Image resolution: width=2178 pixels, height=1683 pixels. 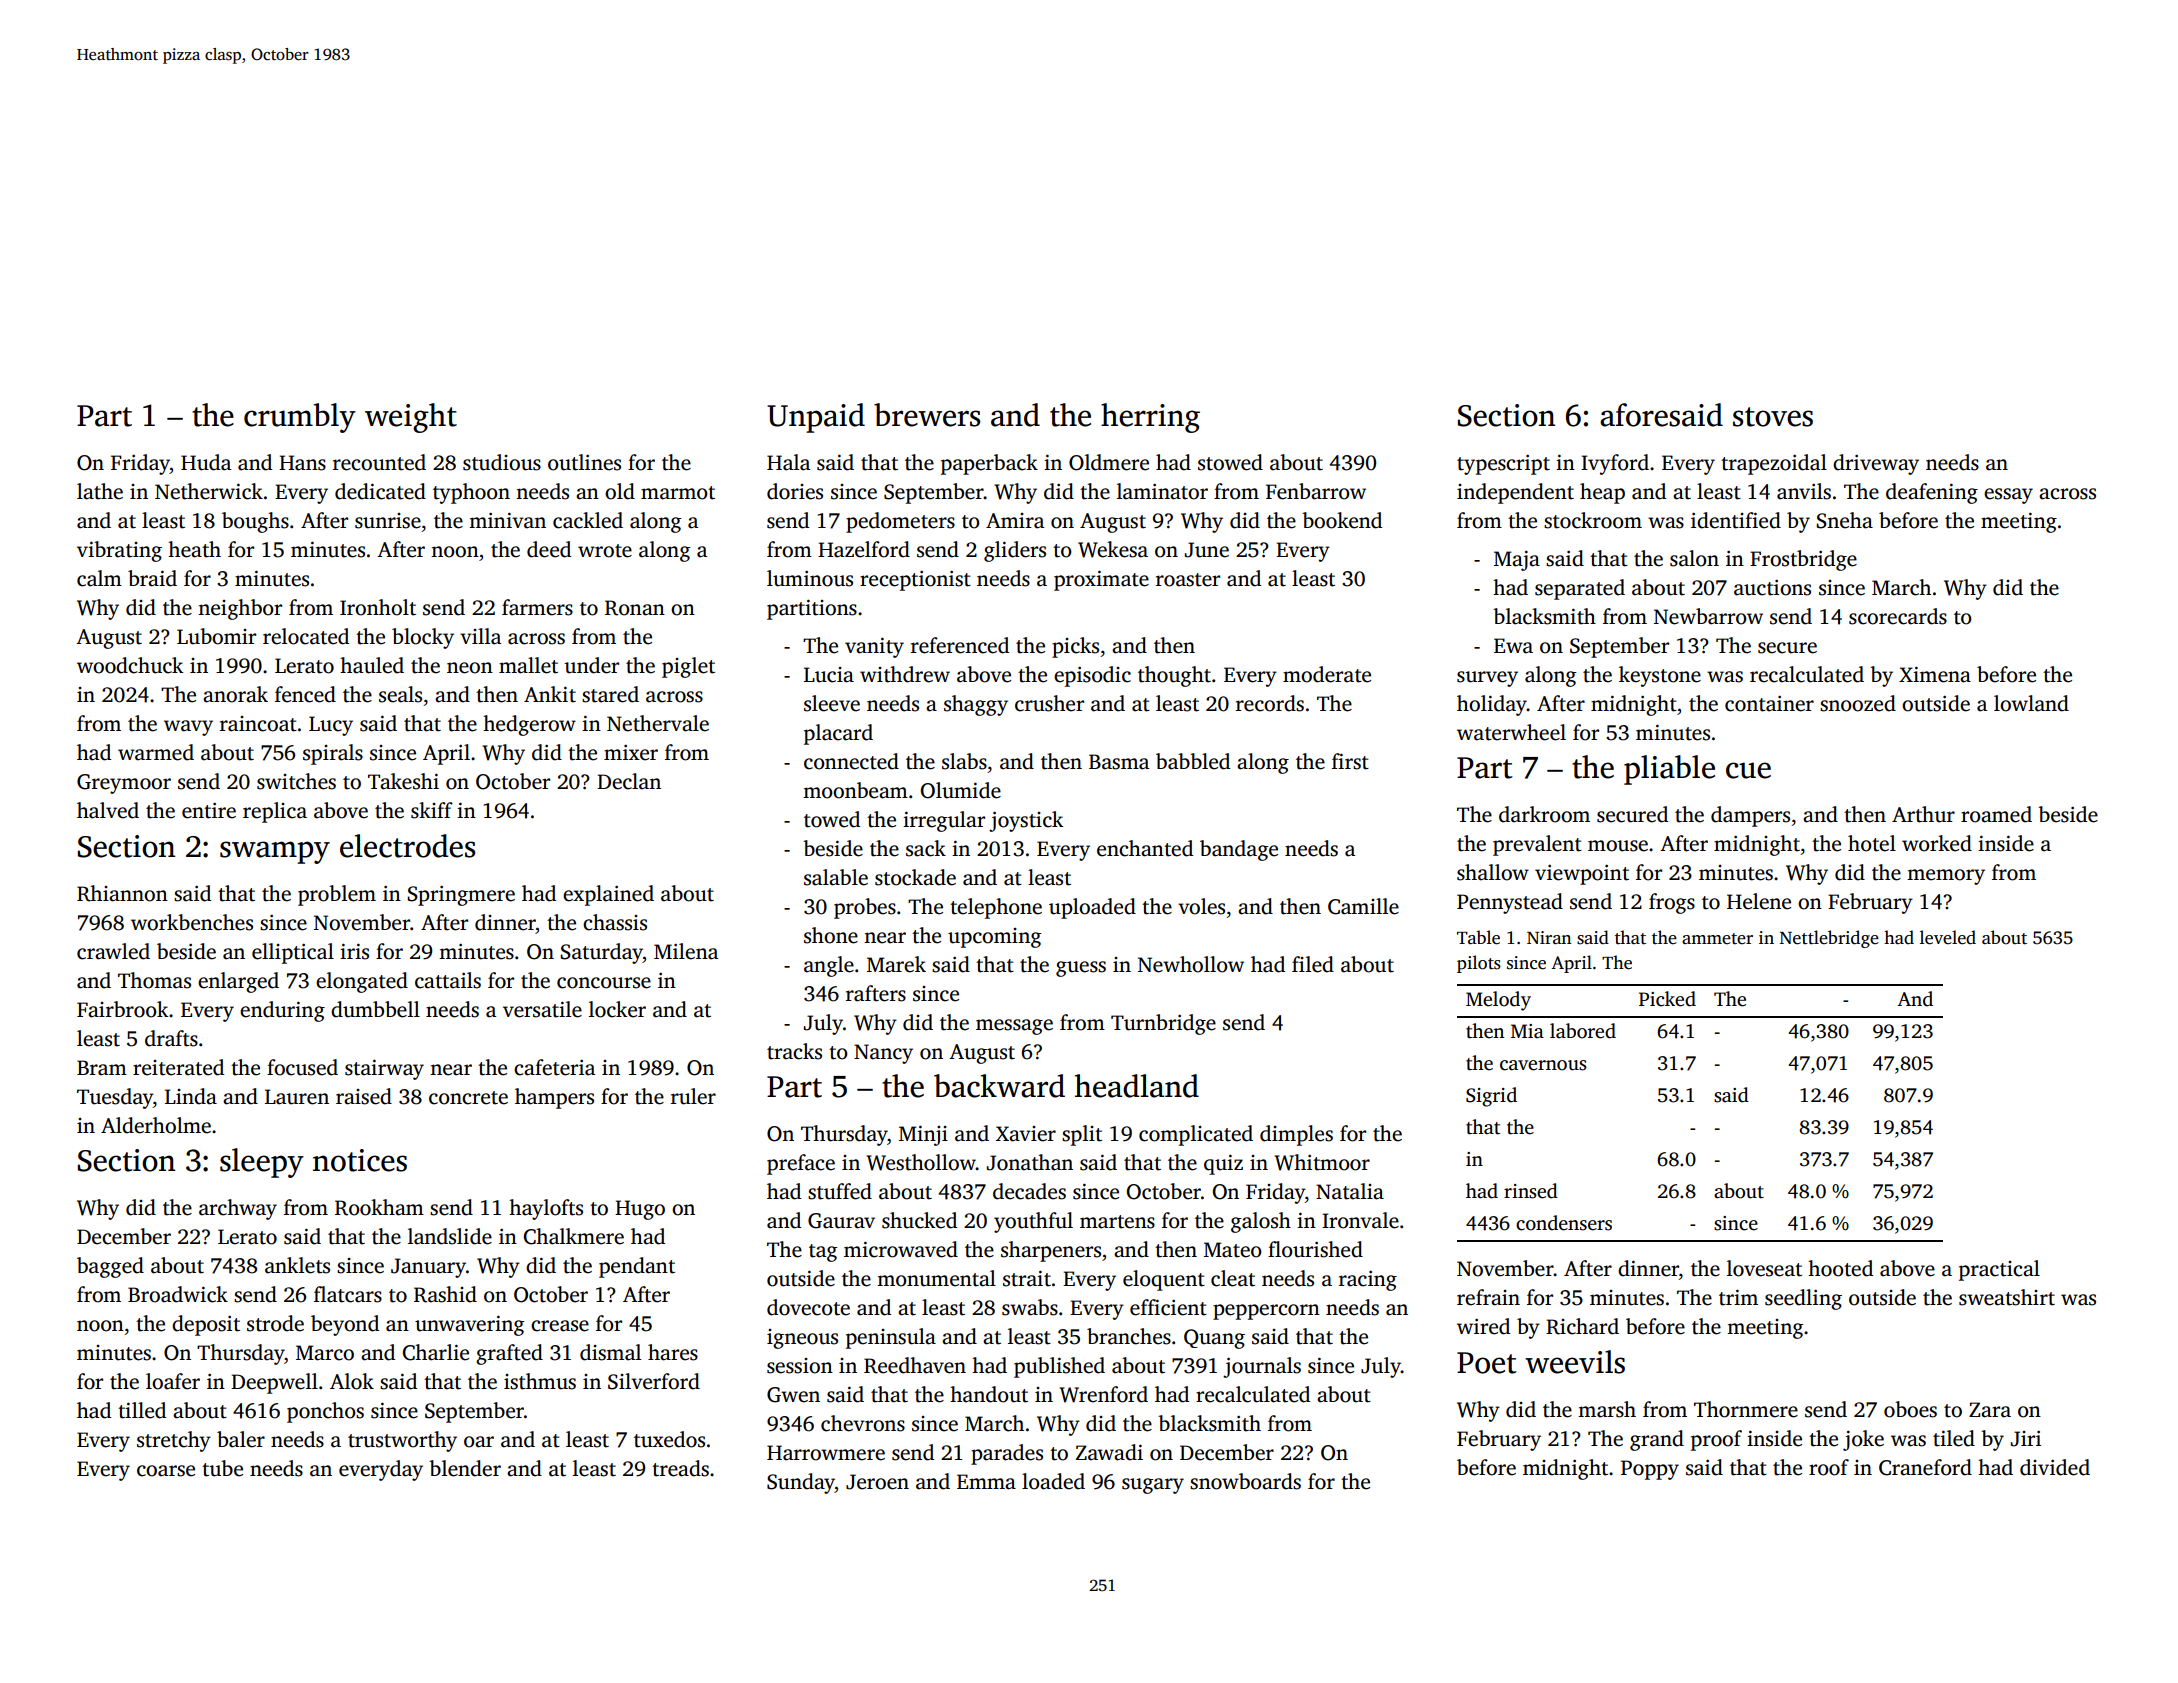 I want to click on parades, so click(x=1007, y=1454).
